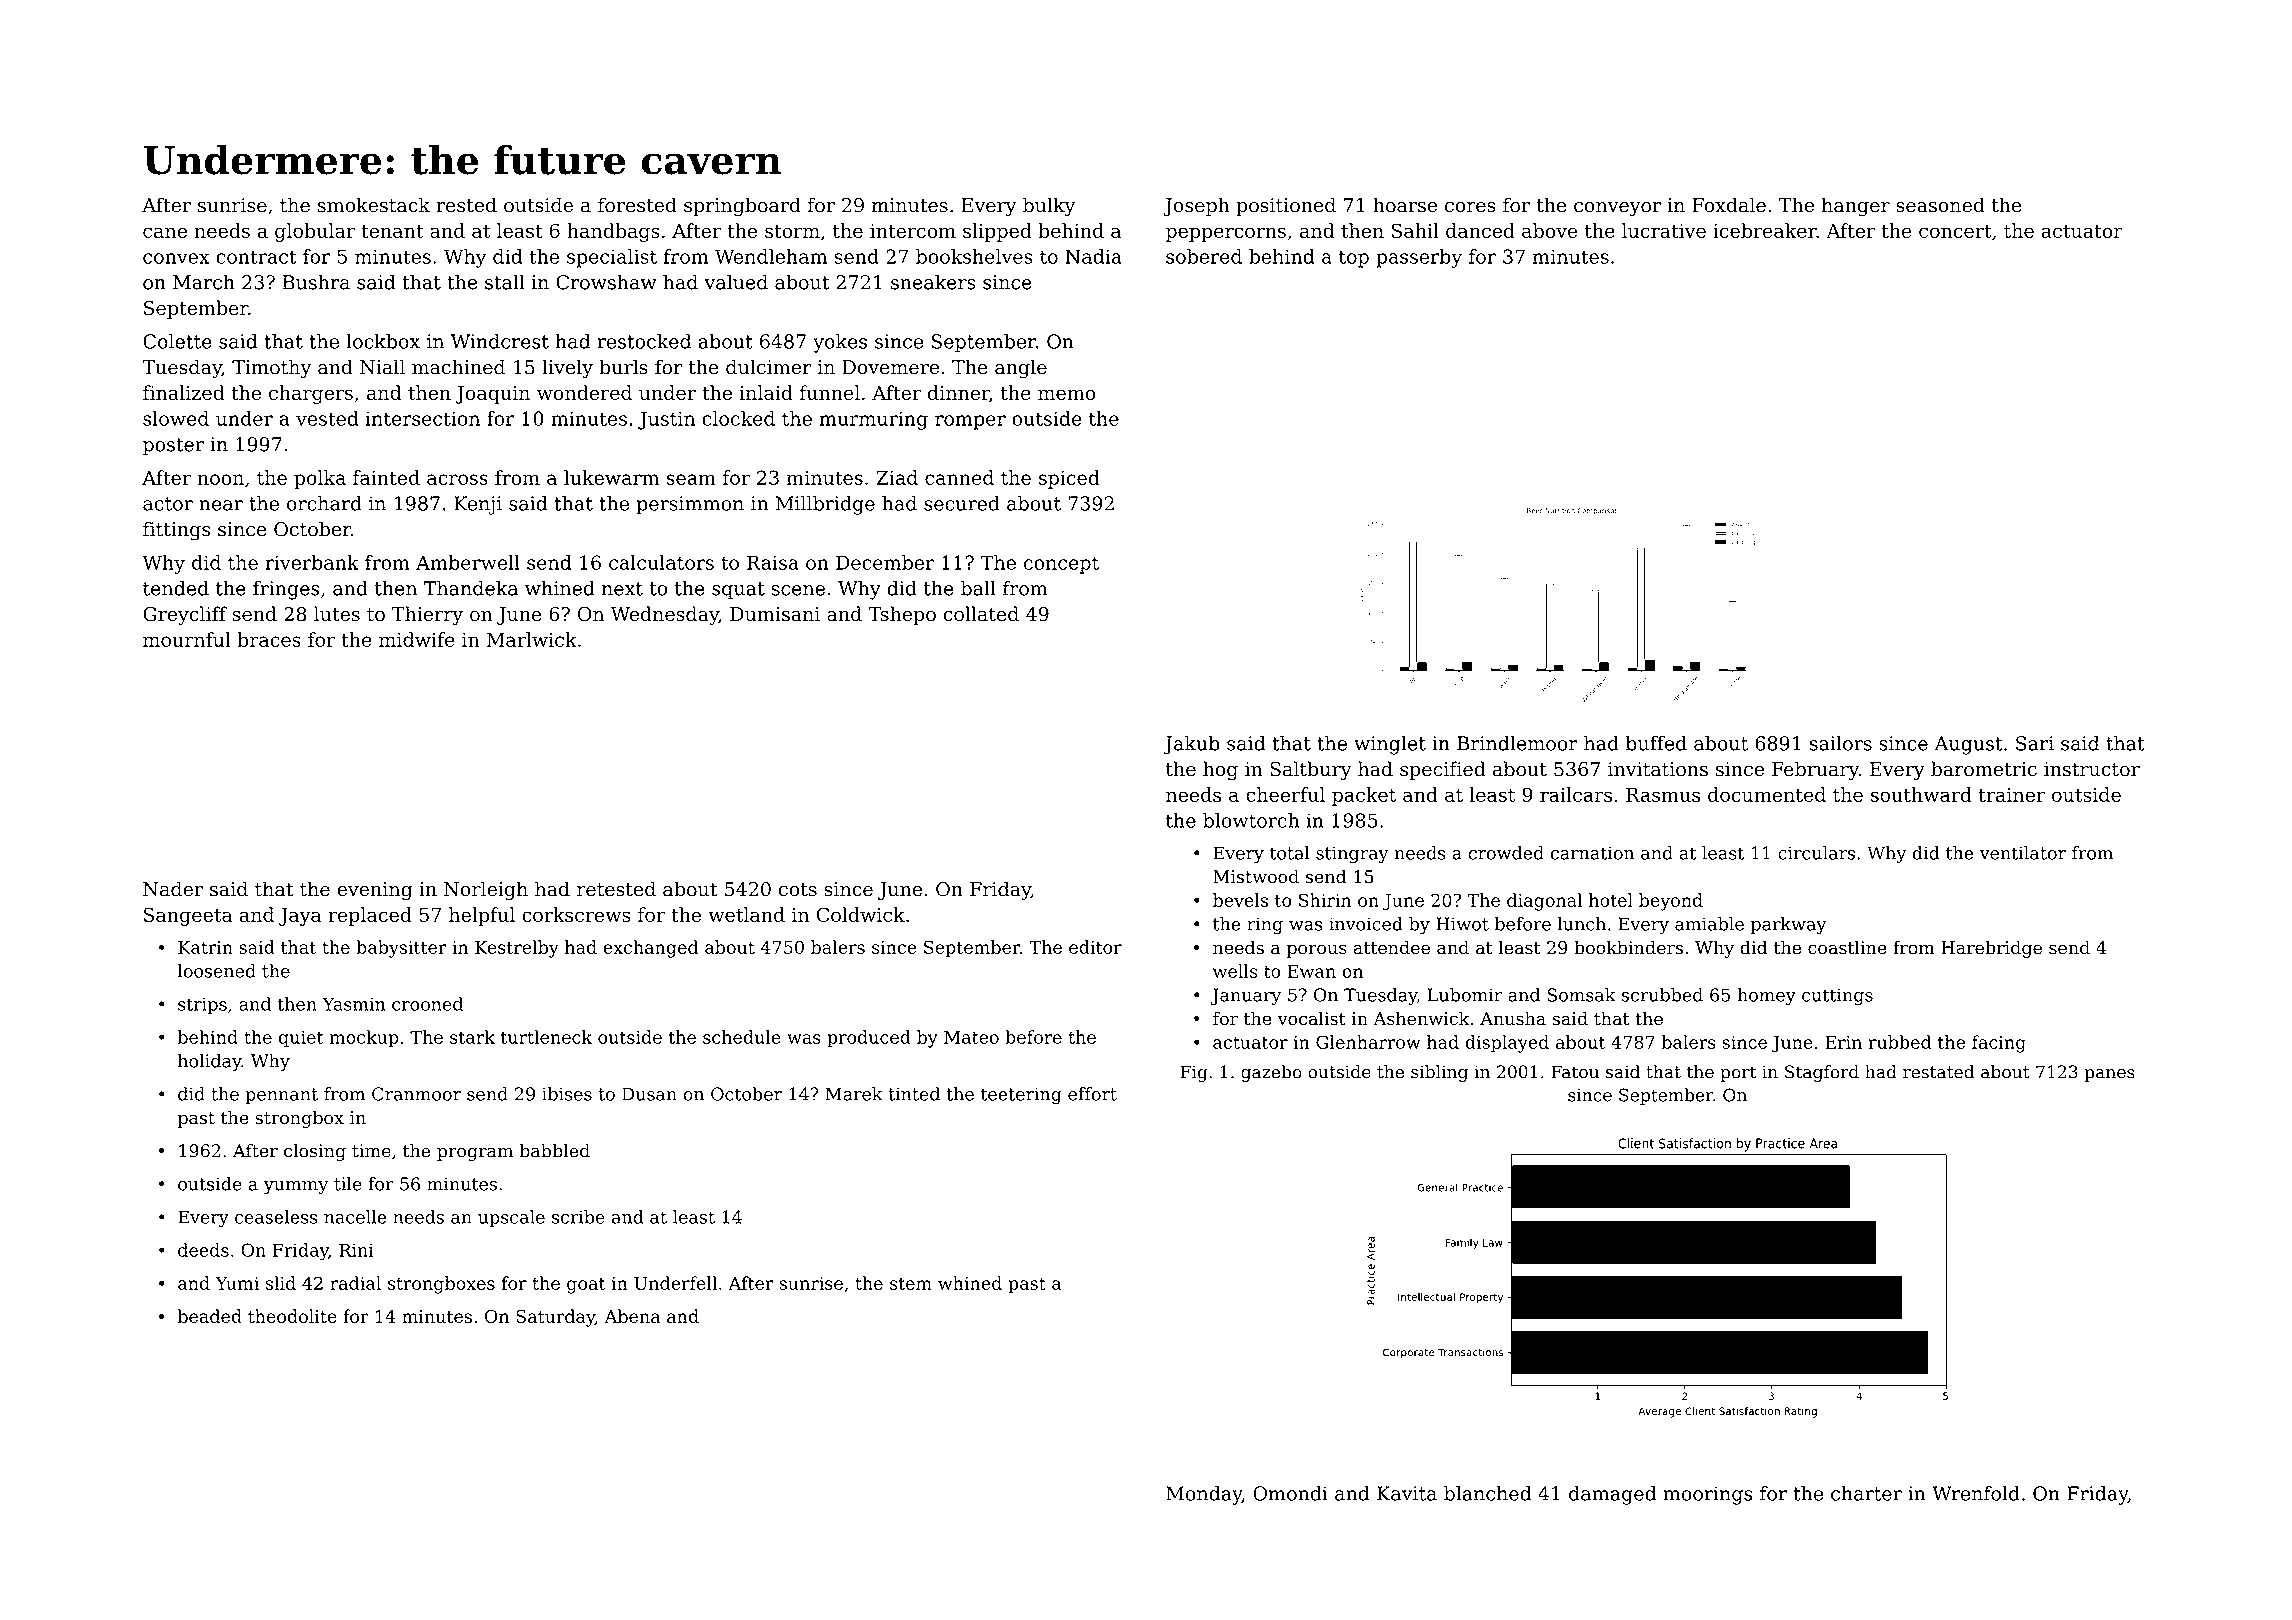 Image resolution: width=2292 pixels, height=1620 pixels. Describe the element at coordinates (2022, 853) in the screenshot. I see `ventilator` at that location.
